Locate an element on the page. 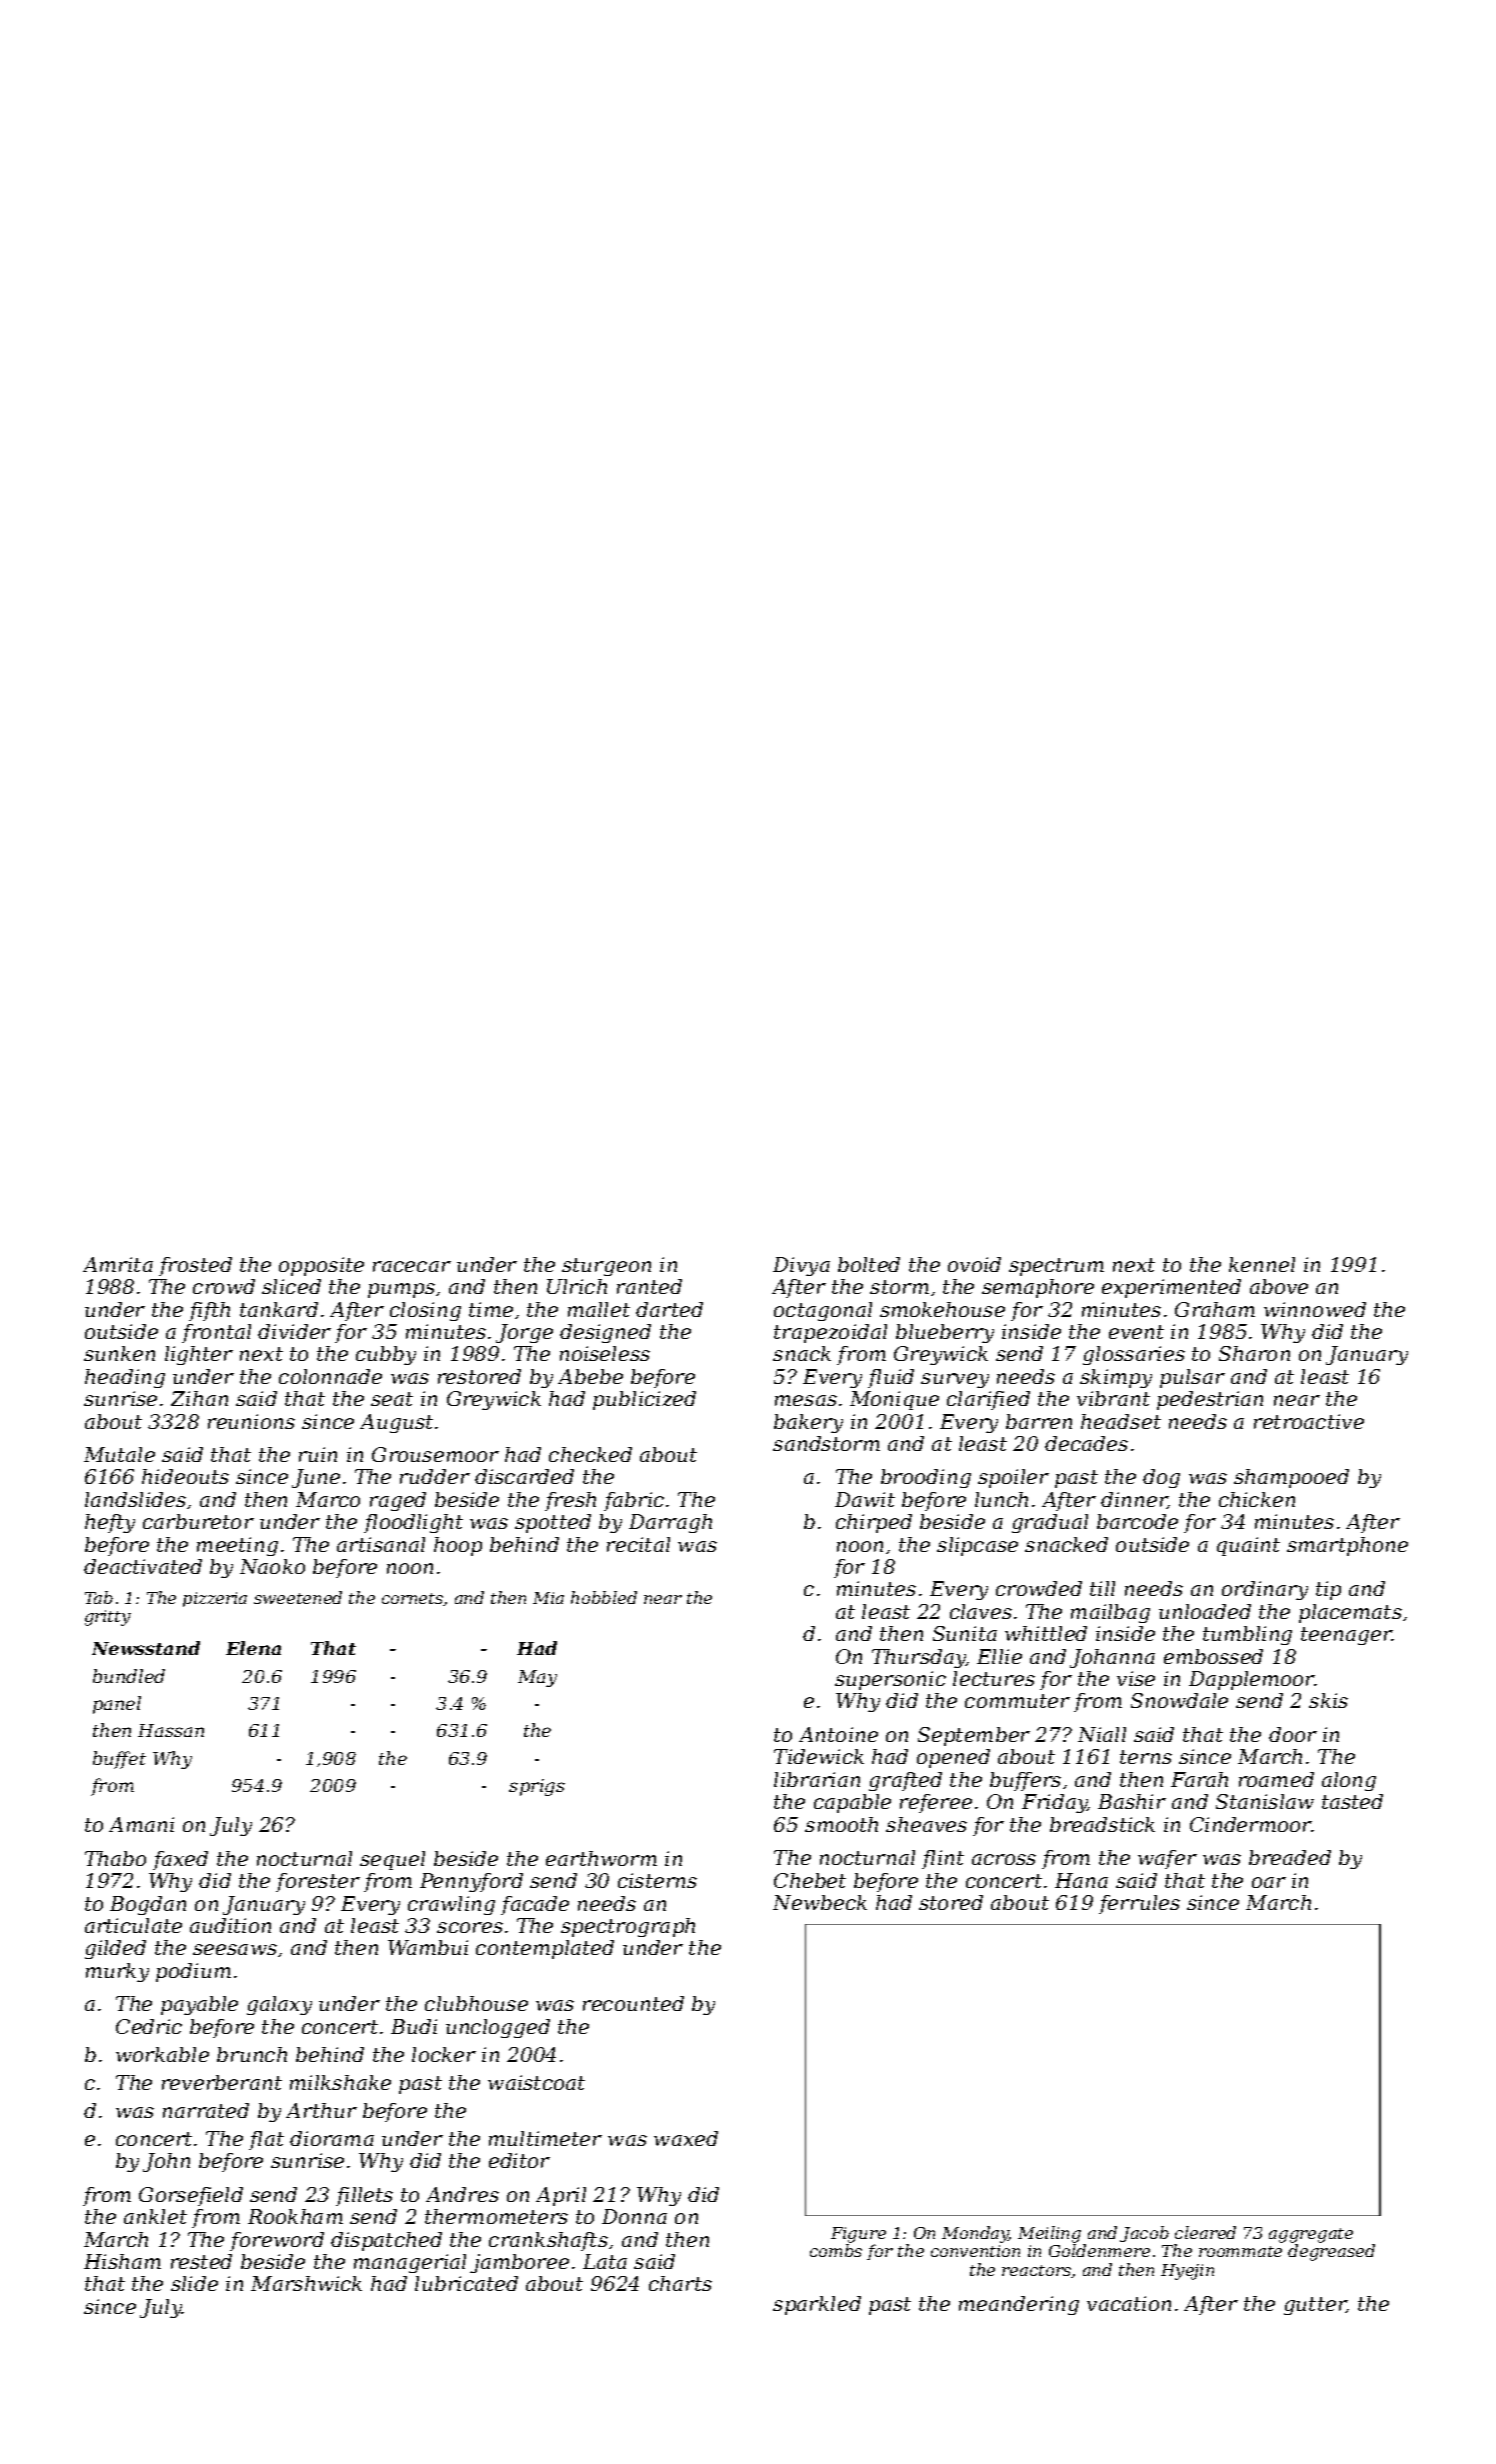  mesas is located at coordinates (806, 1400).
